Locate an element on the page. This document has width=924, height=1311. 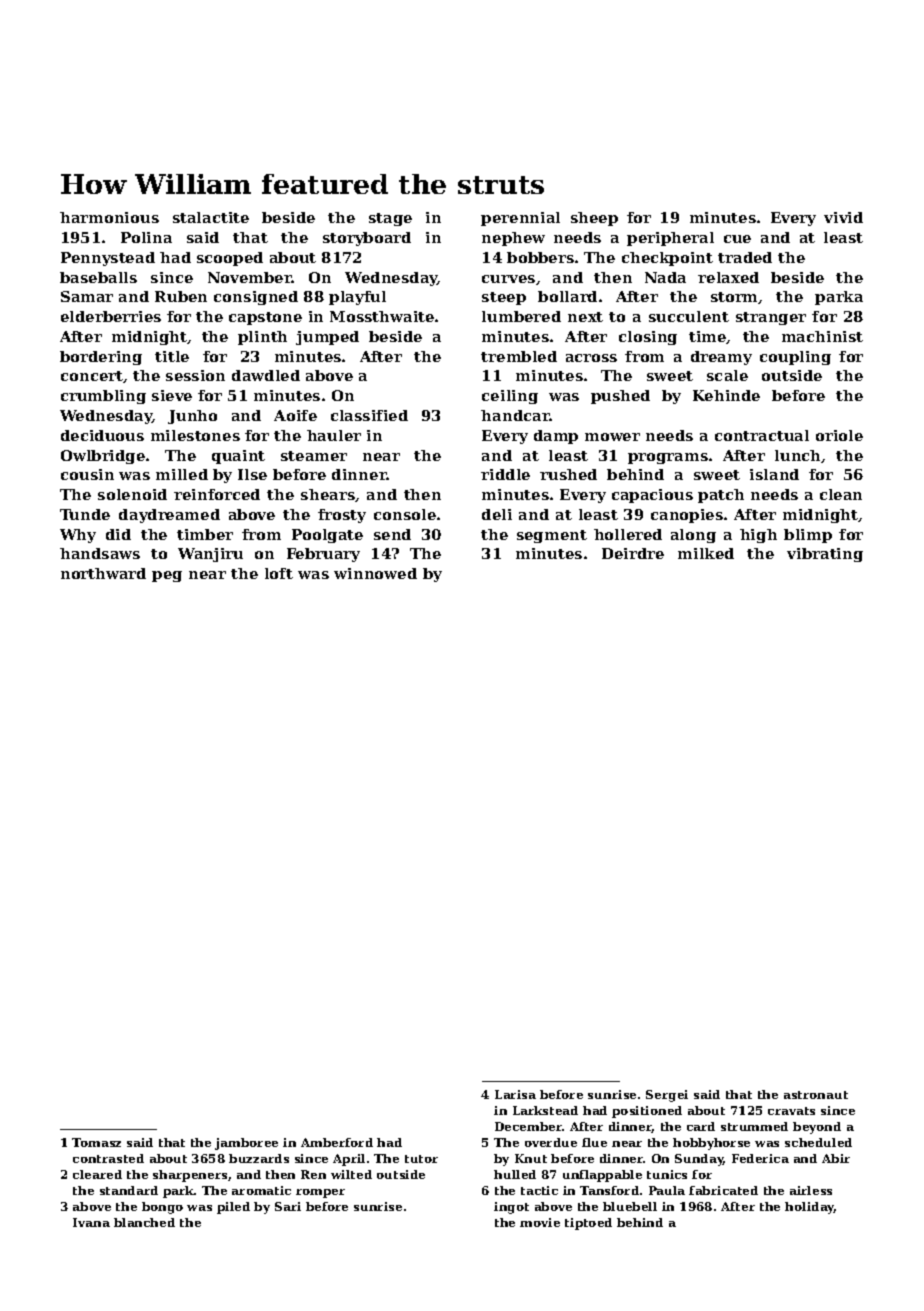
northward is located at coordinates (103, 573).
